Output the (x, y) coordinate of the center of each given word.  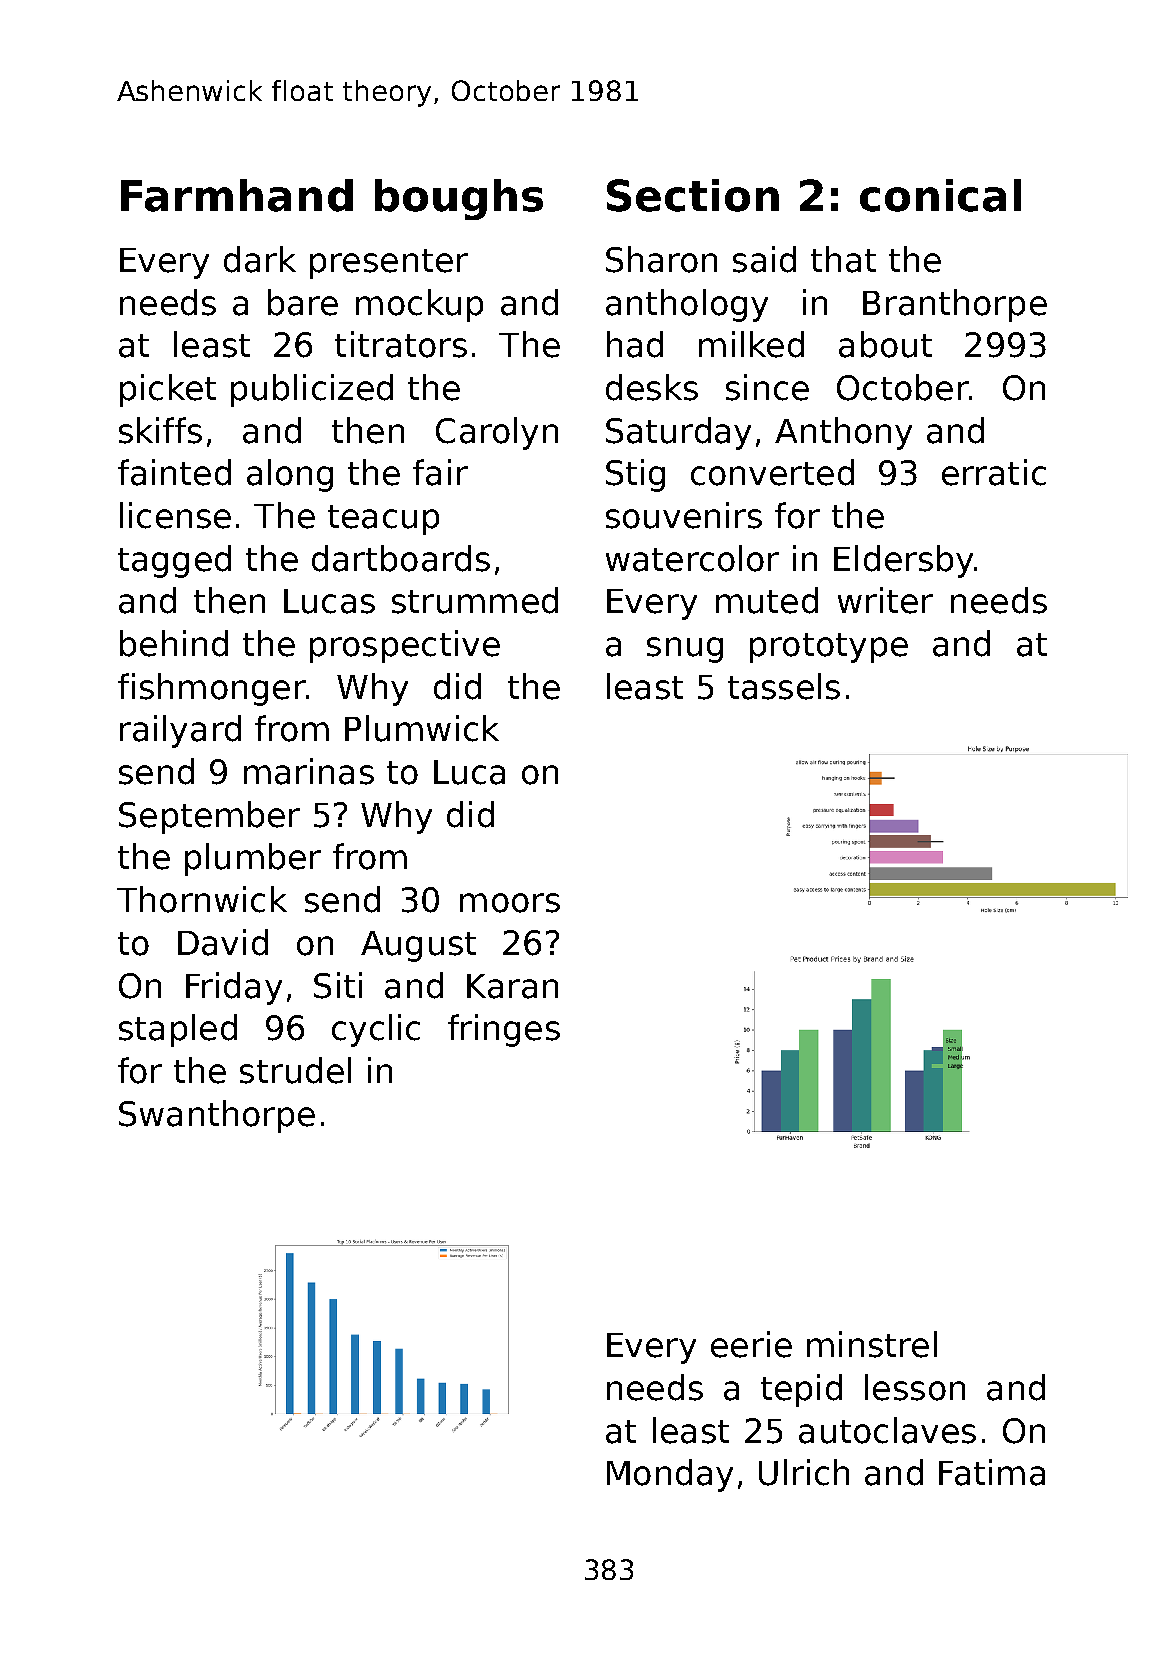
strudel (295, 1070)
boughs (459, 199)
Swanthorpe (217, 1116)
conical (940, 195)
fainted (174, 472)
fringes (504, 1030)
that (843, 259)
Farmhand (237, 195)
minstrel (872, 1344)
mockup (419, 305)
